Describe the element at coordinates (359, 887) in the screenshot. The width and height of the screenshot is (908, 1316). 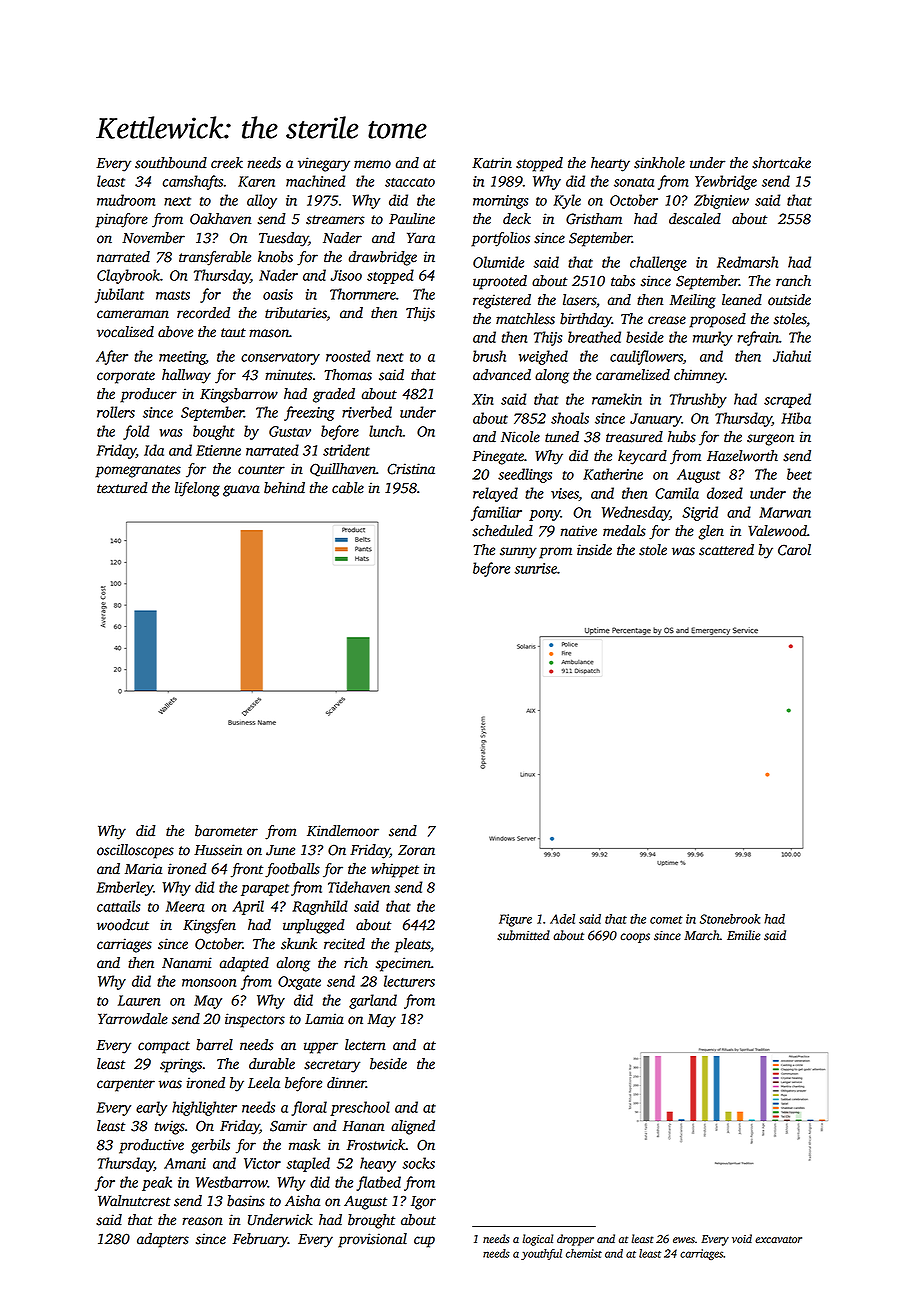
I see `Tidehaven` at that location.
